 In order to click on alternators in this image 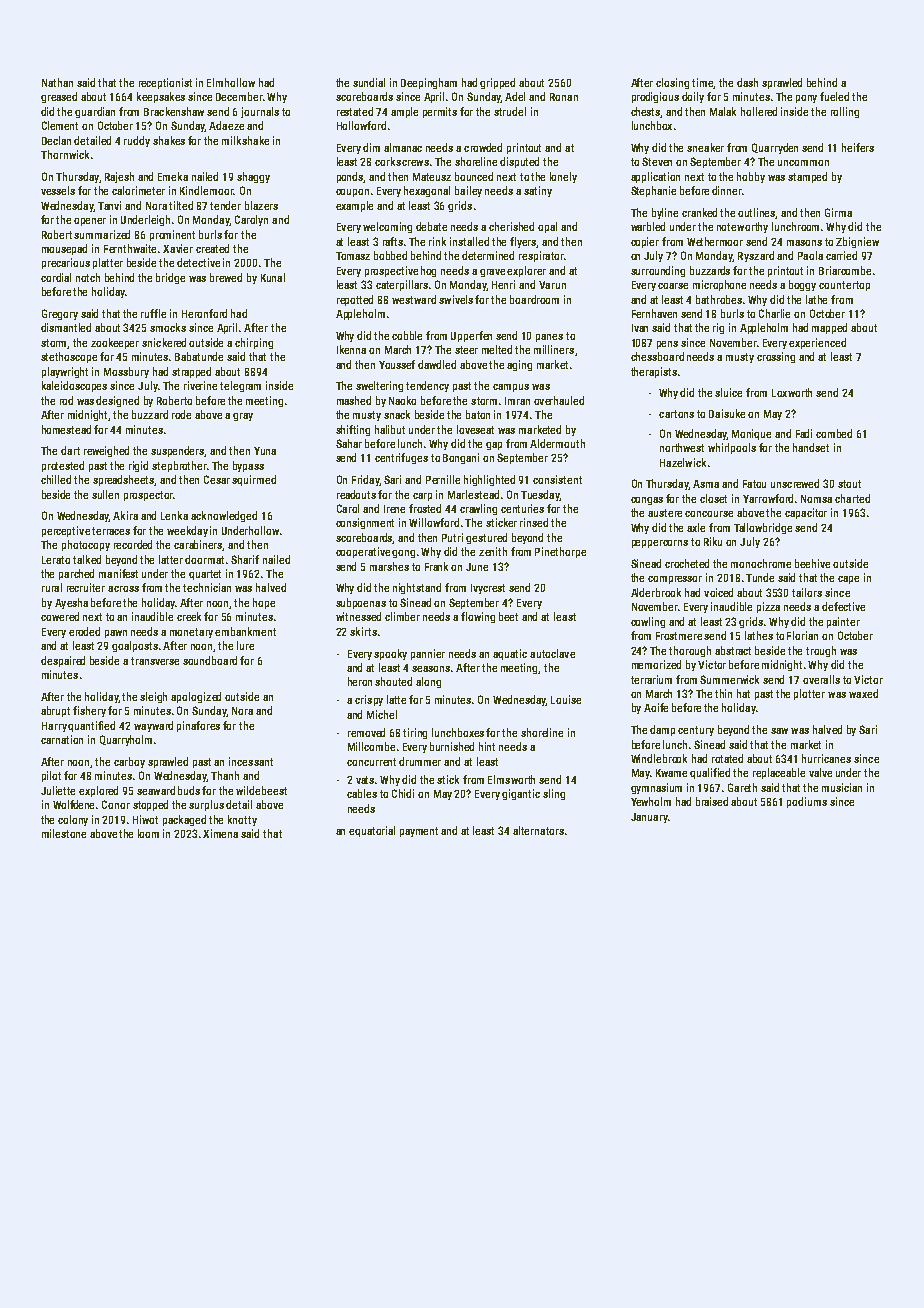, I will do `click(538, 830)`.
